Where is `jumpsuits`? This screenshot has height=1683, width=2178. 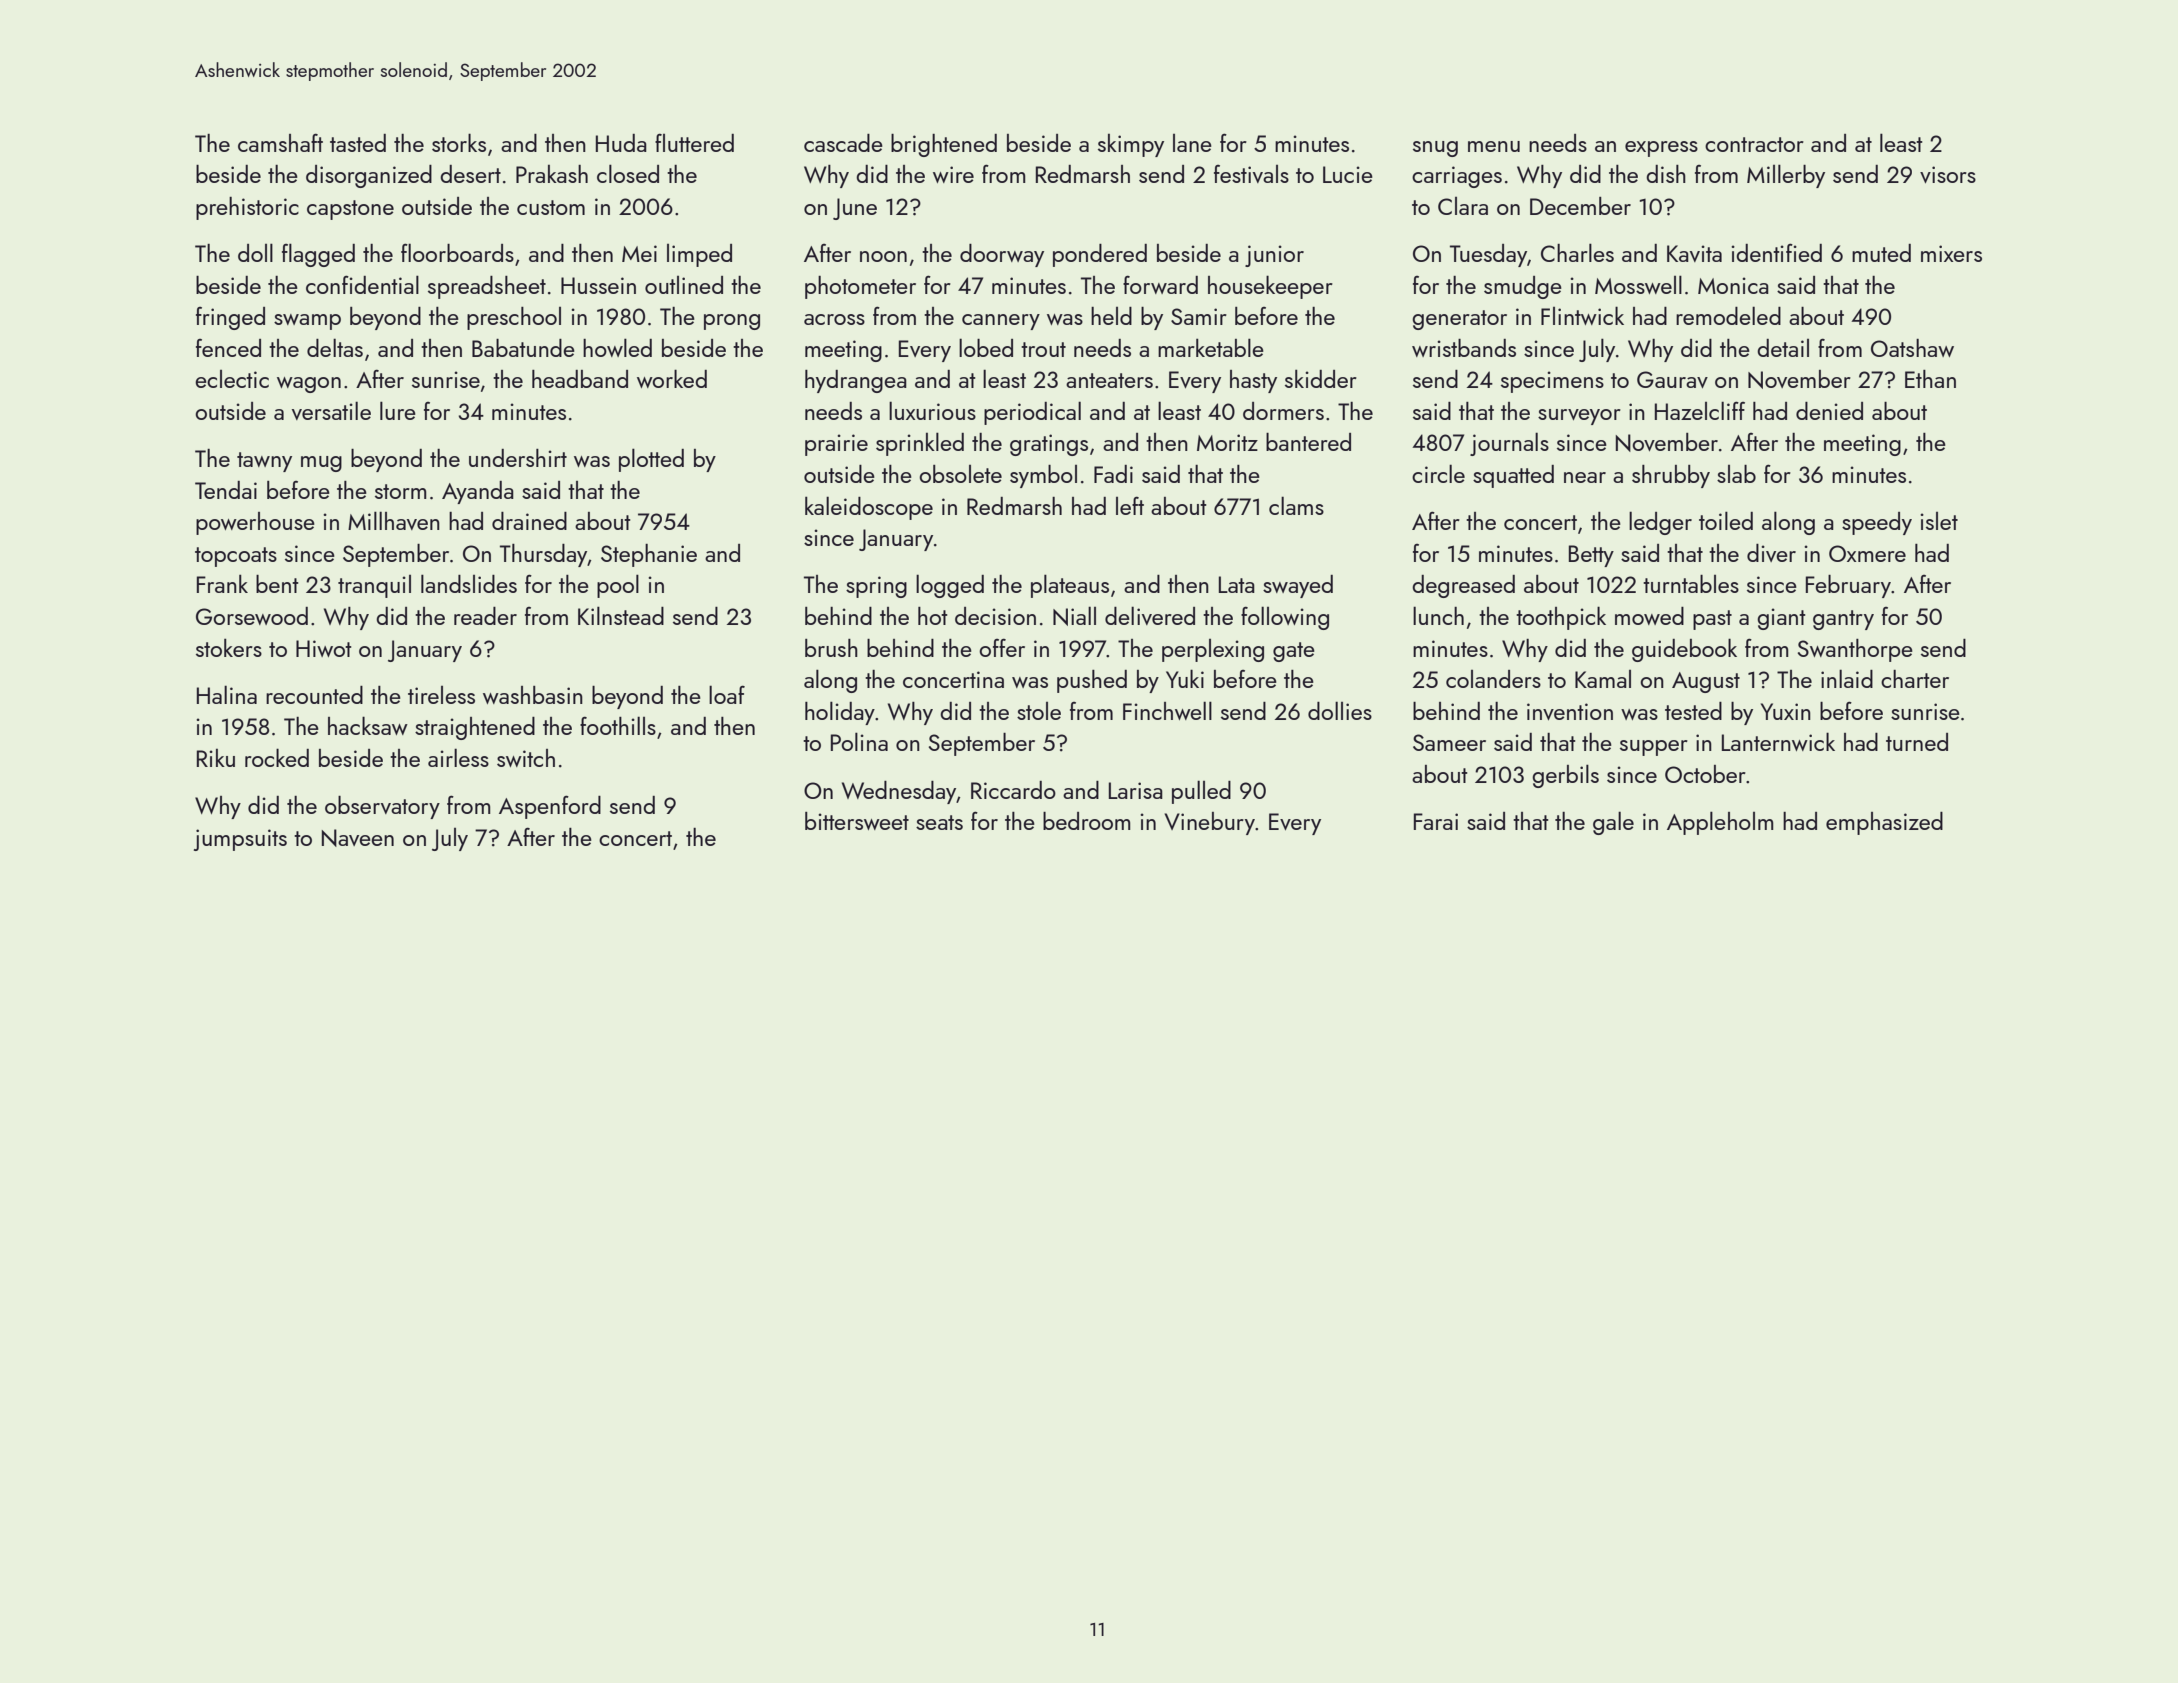
jumpsuits is located at coordinates (240, 840).
